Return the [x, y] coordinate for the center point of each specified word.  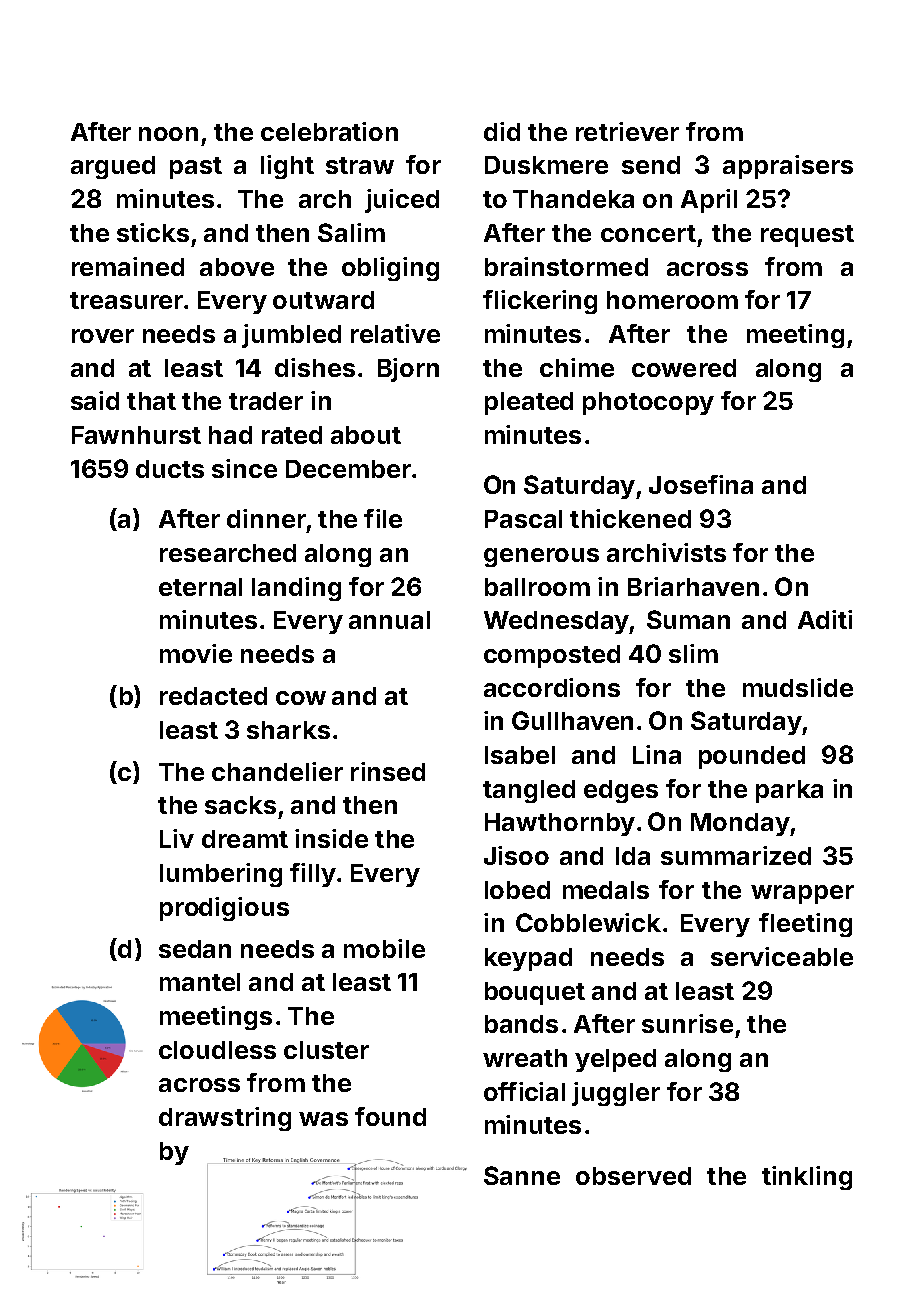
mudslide [798, 687]
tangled [529, 791]
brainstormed [566, 266]
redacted [213, 696]
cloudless [217, 1050]
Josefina [701, 484]
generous [541, 557]
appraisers [788, 167]
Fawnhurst [136, 435]
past [196, 168]
